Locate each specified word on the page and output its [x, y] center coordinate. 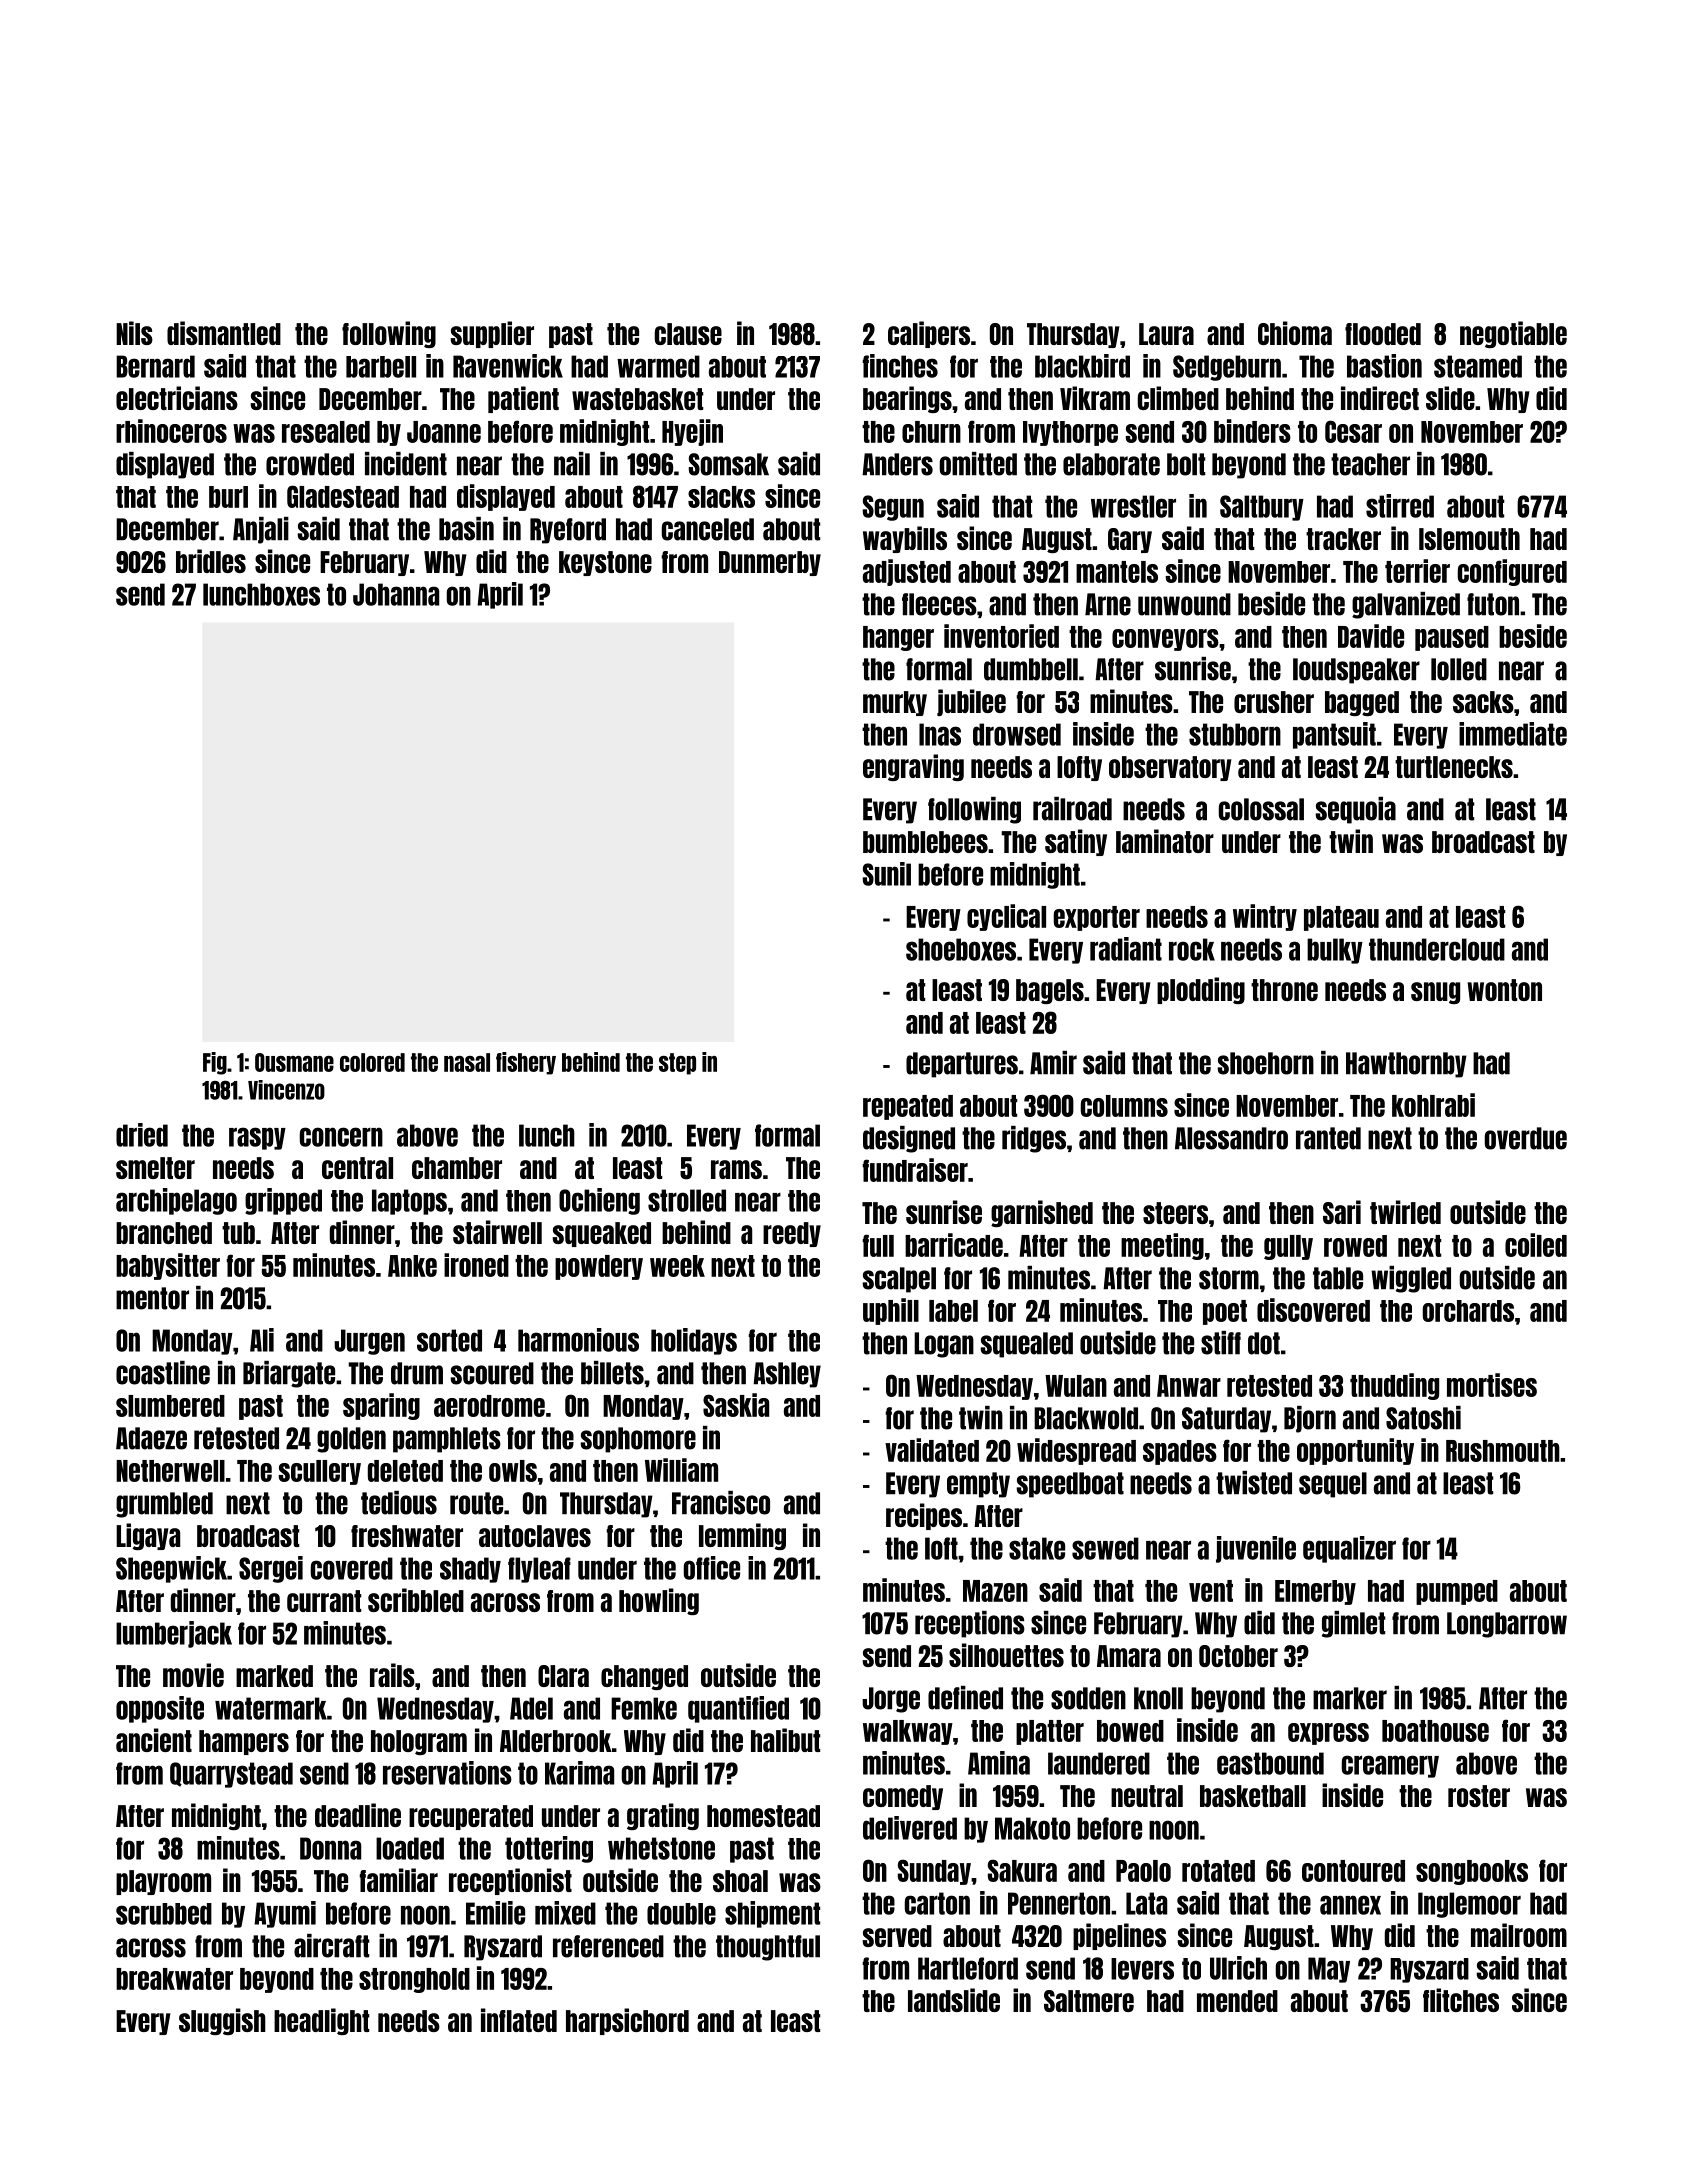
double [681, 1914]
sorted [449, 1340]
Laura [1166, 334]
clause [688, 334]
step [677, 1064]
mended [1237, 2001]
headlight [321, 2021]
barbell [381, 367]
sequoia [1355, 810]
